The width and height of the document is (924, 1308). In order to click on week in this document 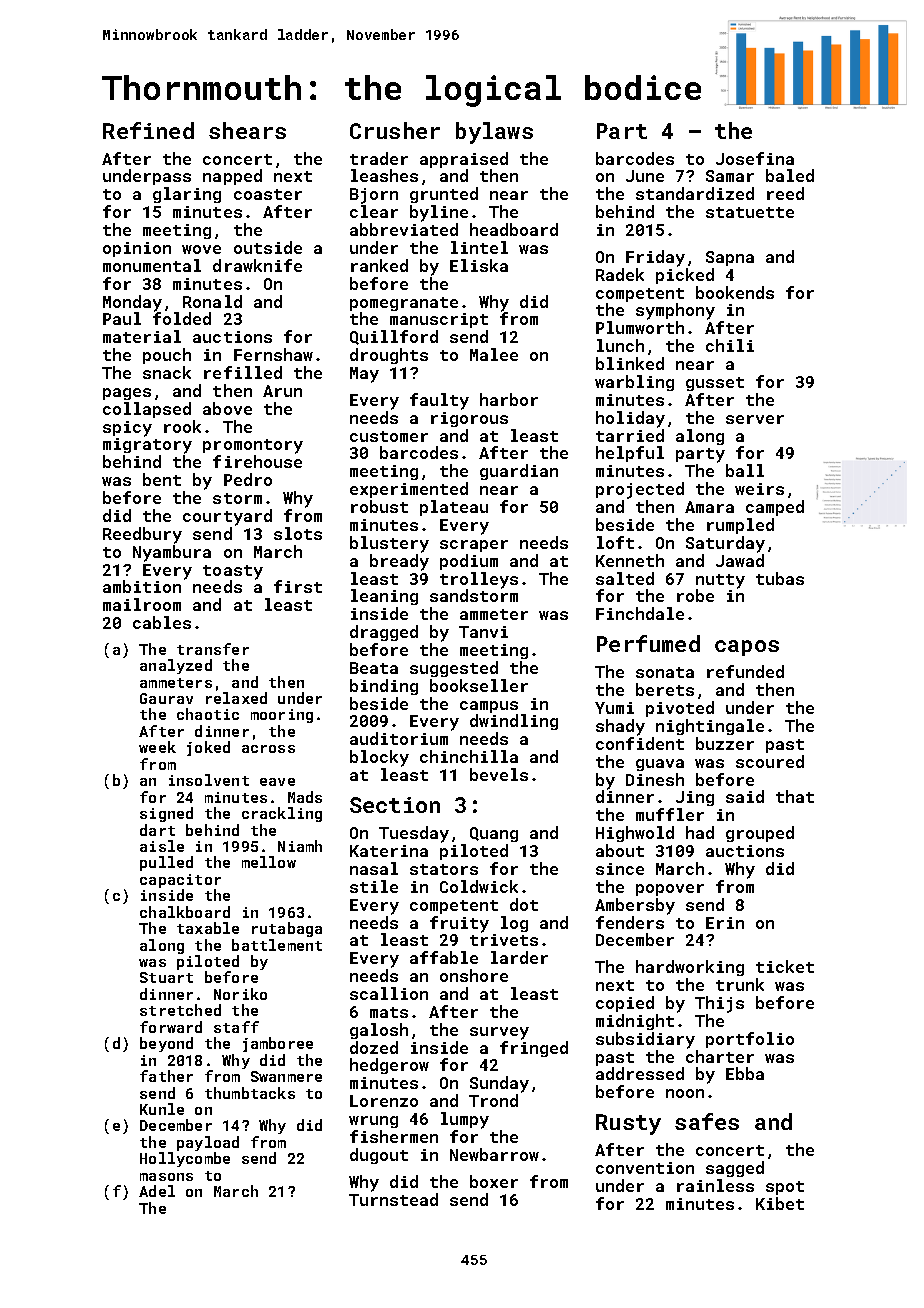, I will do `click(157, 747)`.
